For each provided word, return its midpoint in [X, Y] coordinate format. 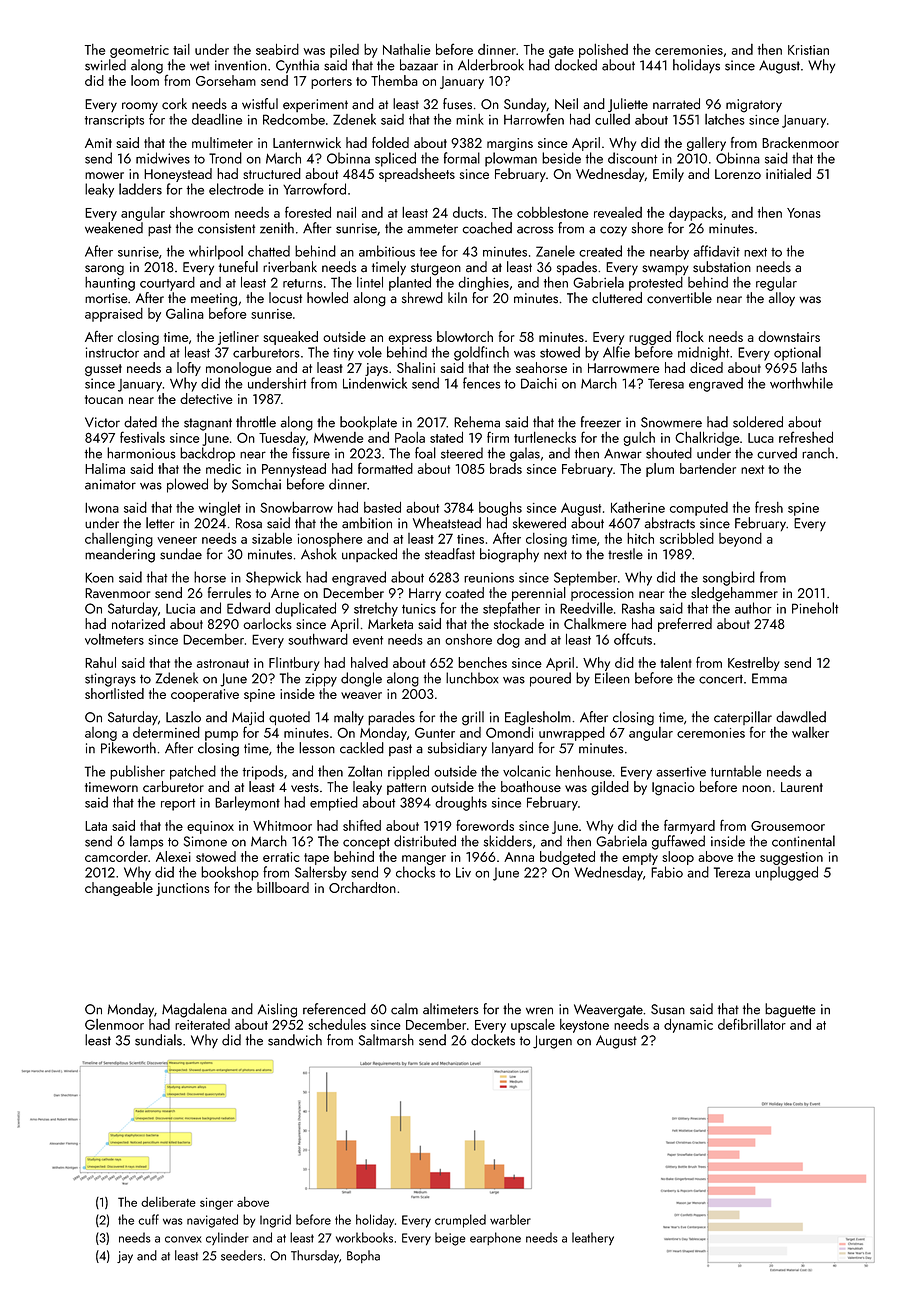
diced [706, 367]
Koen [99, 577]
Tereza [732, 872]
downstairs [789, 336]
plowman [511, 159]
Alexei [173, 856]
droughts [461, 803]
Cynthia [297, 66]
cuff [148, 1219]
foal [425, 453]
